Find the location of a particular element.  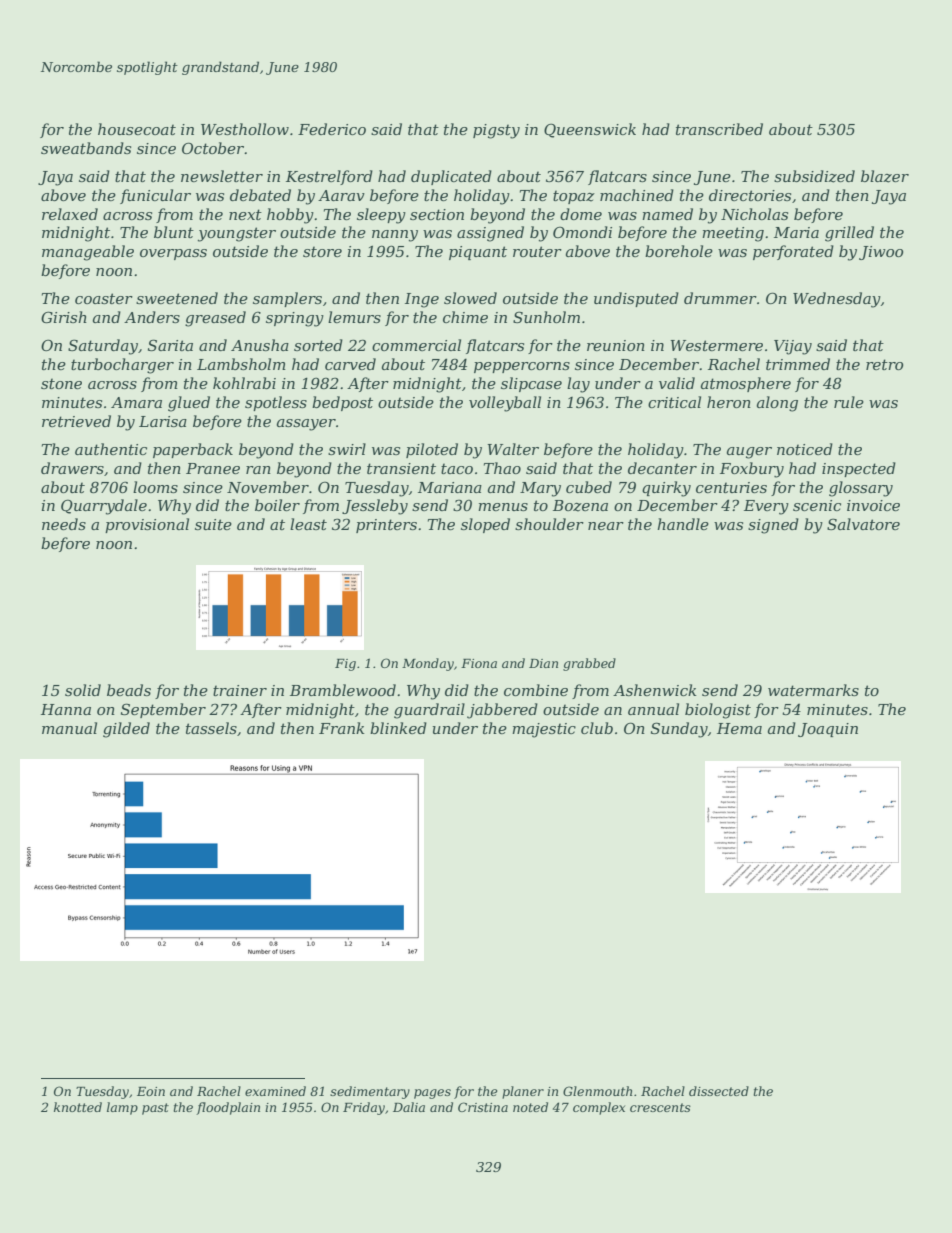

examined is located at coordinates (275, 1091).
